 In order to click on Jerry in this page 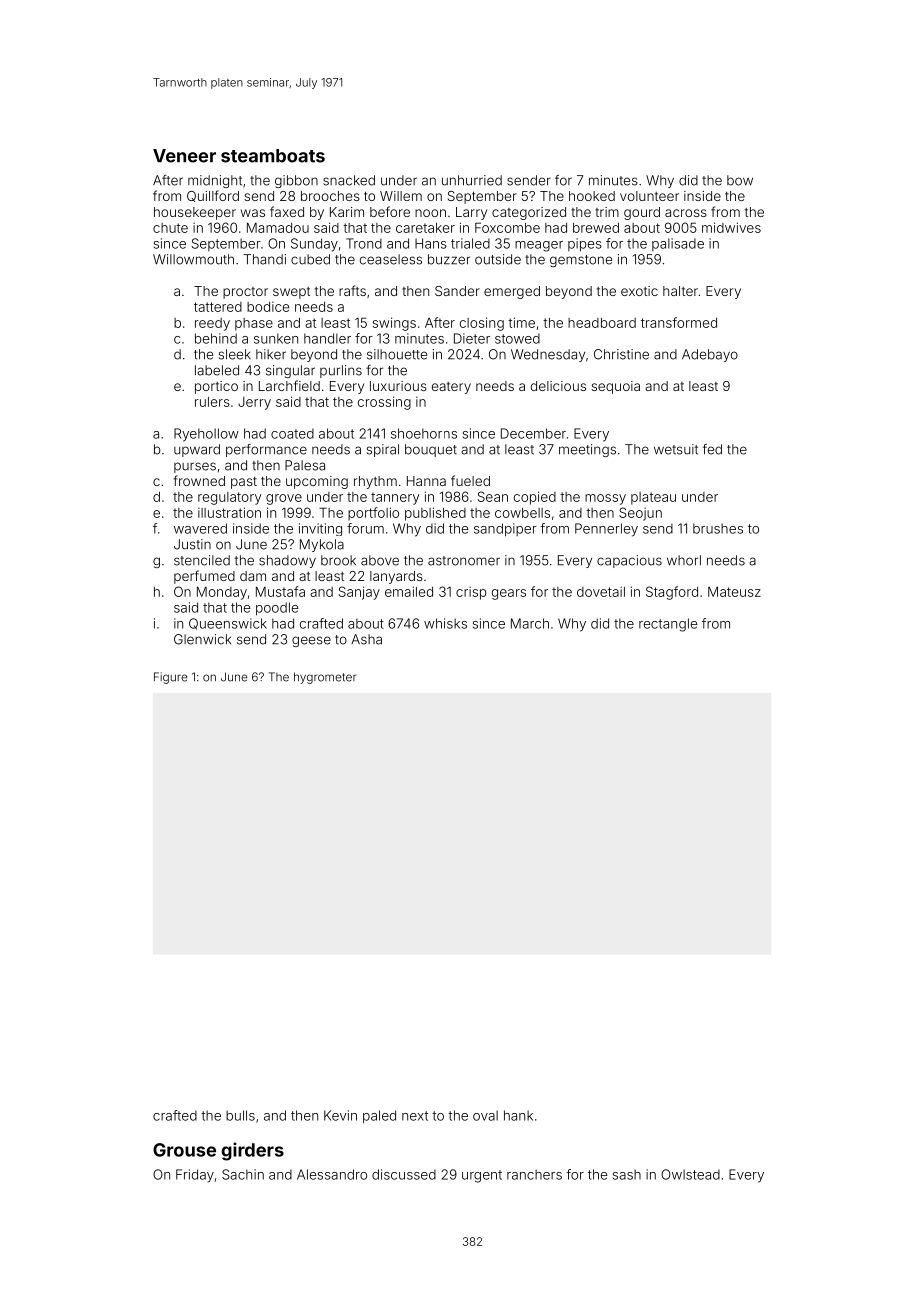, I will do `click(254, 403)`.
